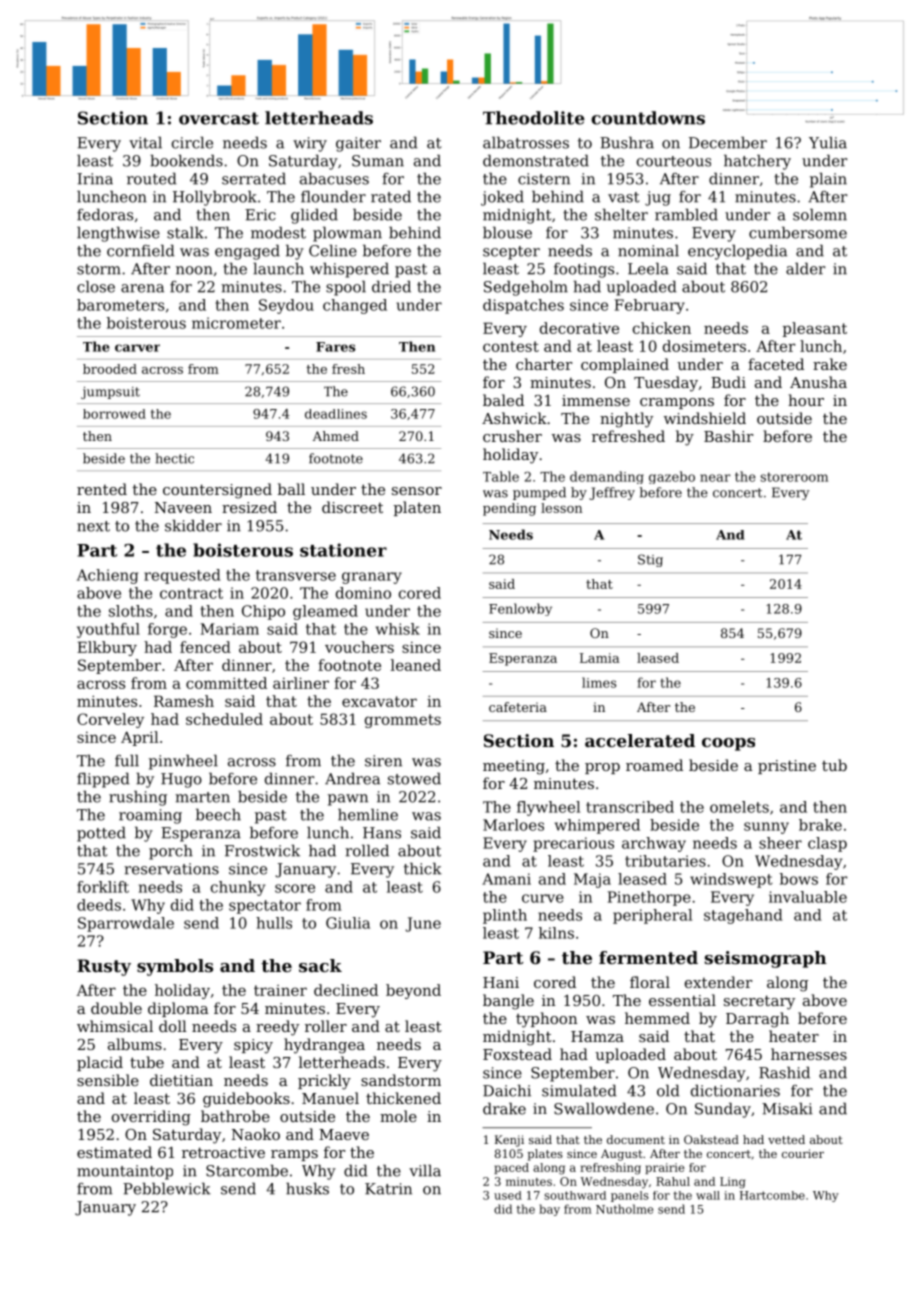  What do you see at coordinates (110, 369) in the page?
I see `brooded` at bounding box center [110, 369].
